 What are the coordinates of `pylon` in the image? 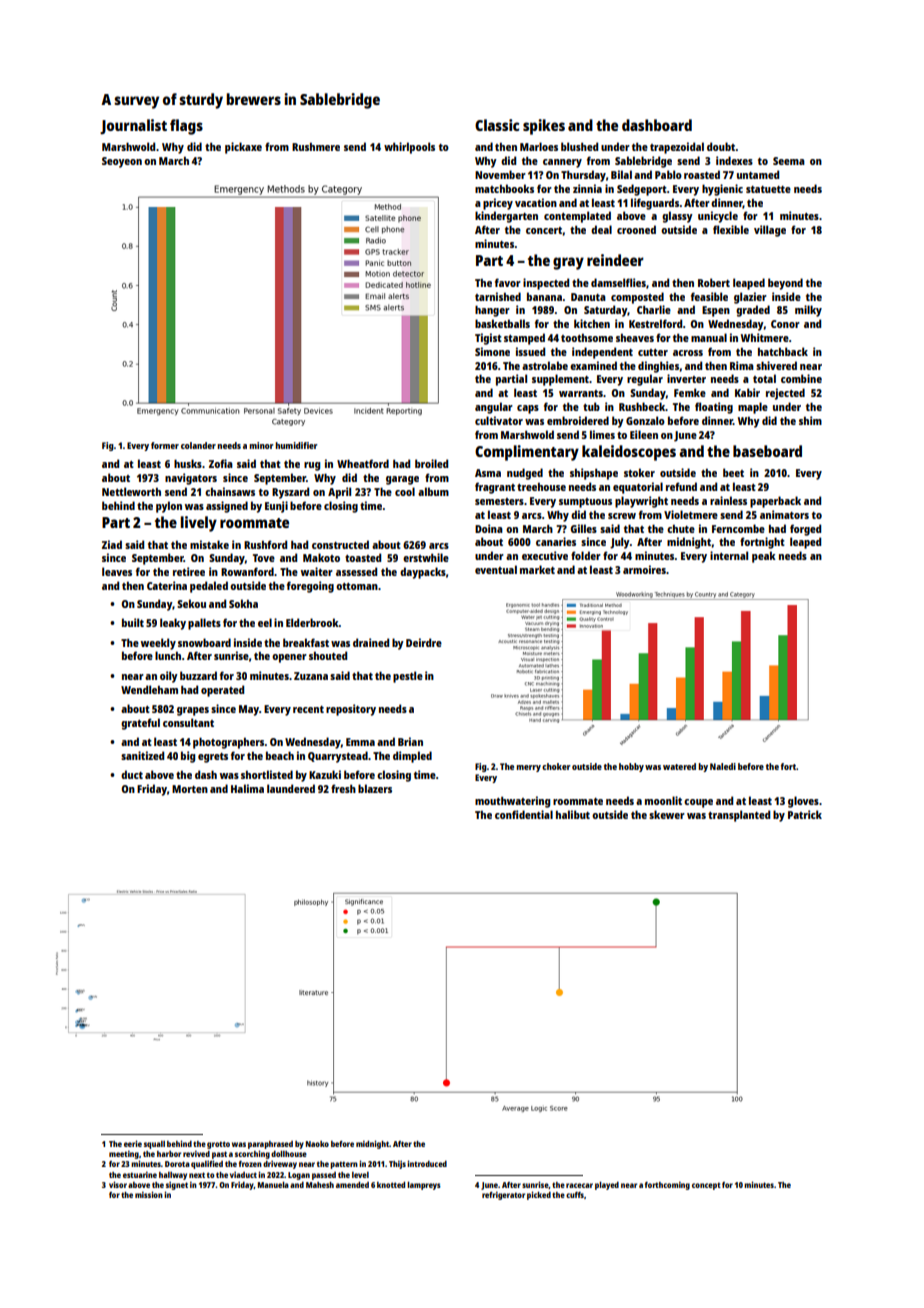 It's located at (169, 507).
